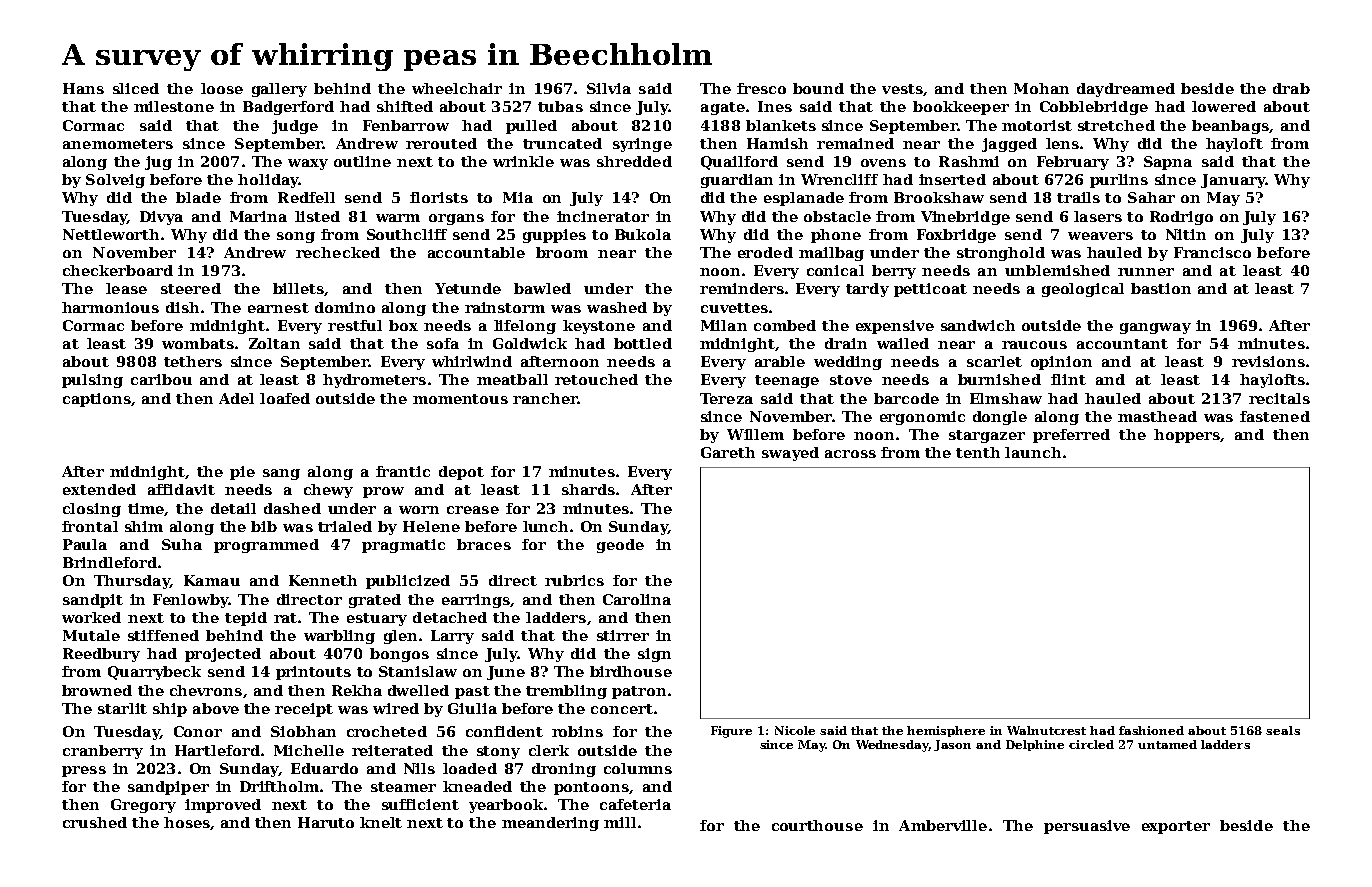 Image resolution: width=1372 pixels, height=887 pixels. I want to click on untamed, so click(1167, 744).
